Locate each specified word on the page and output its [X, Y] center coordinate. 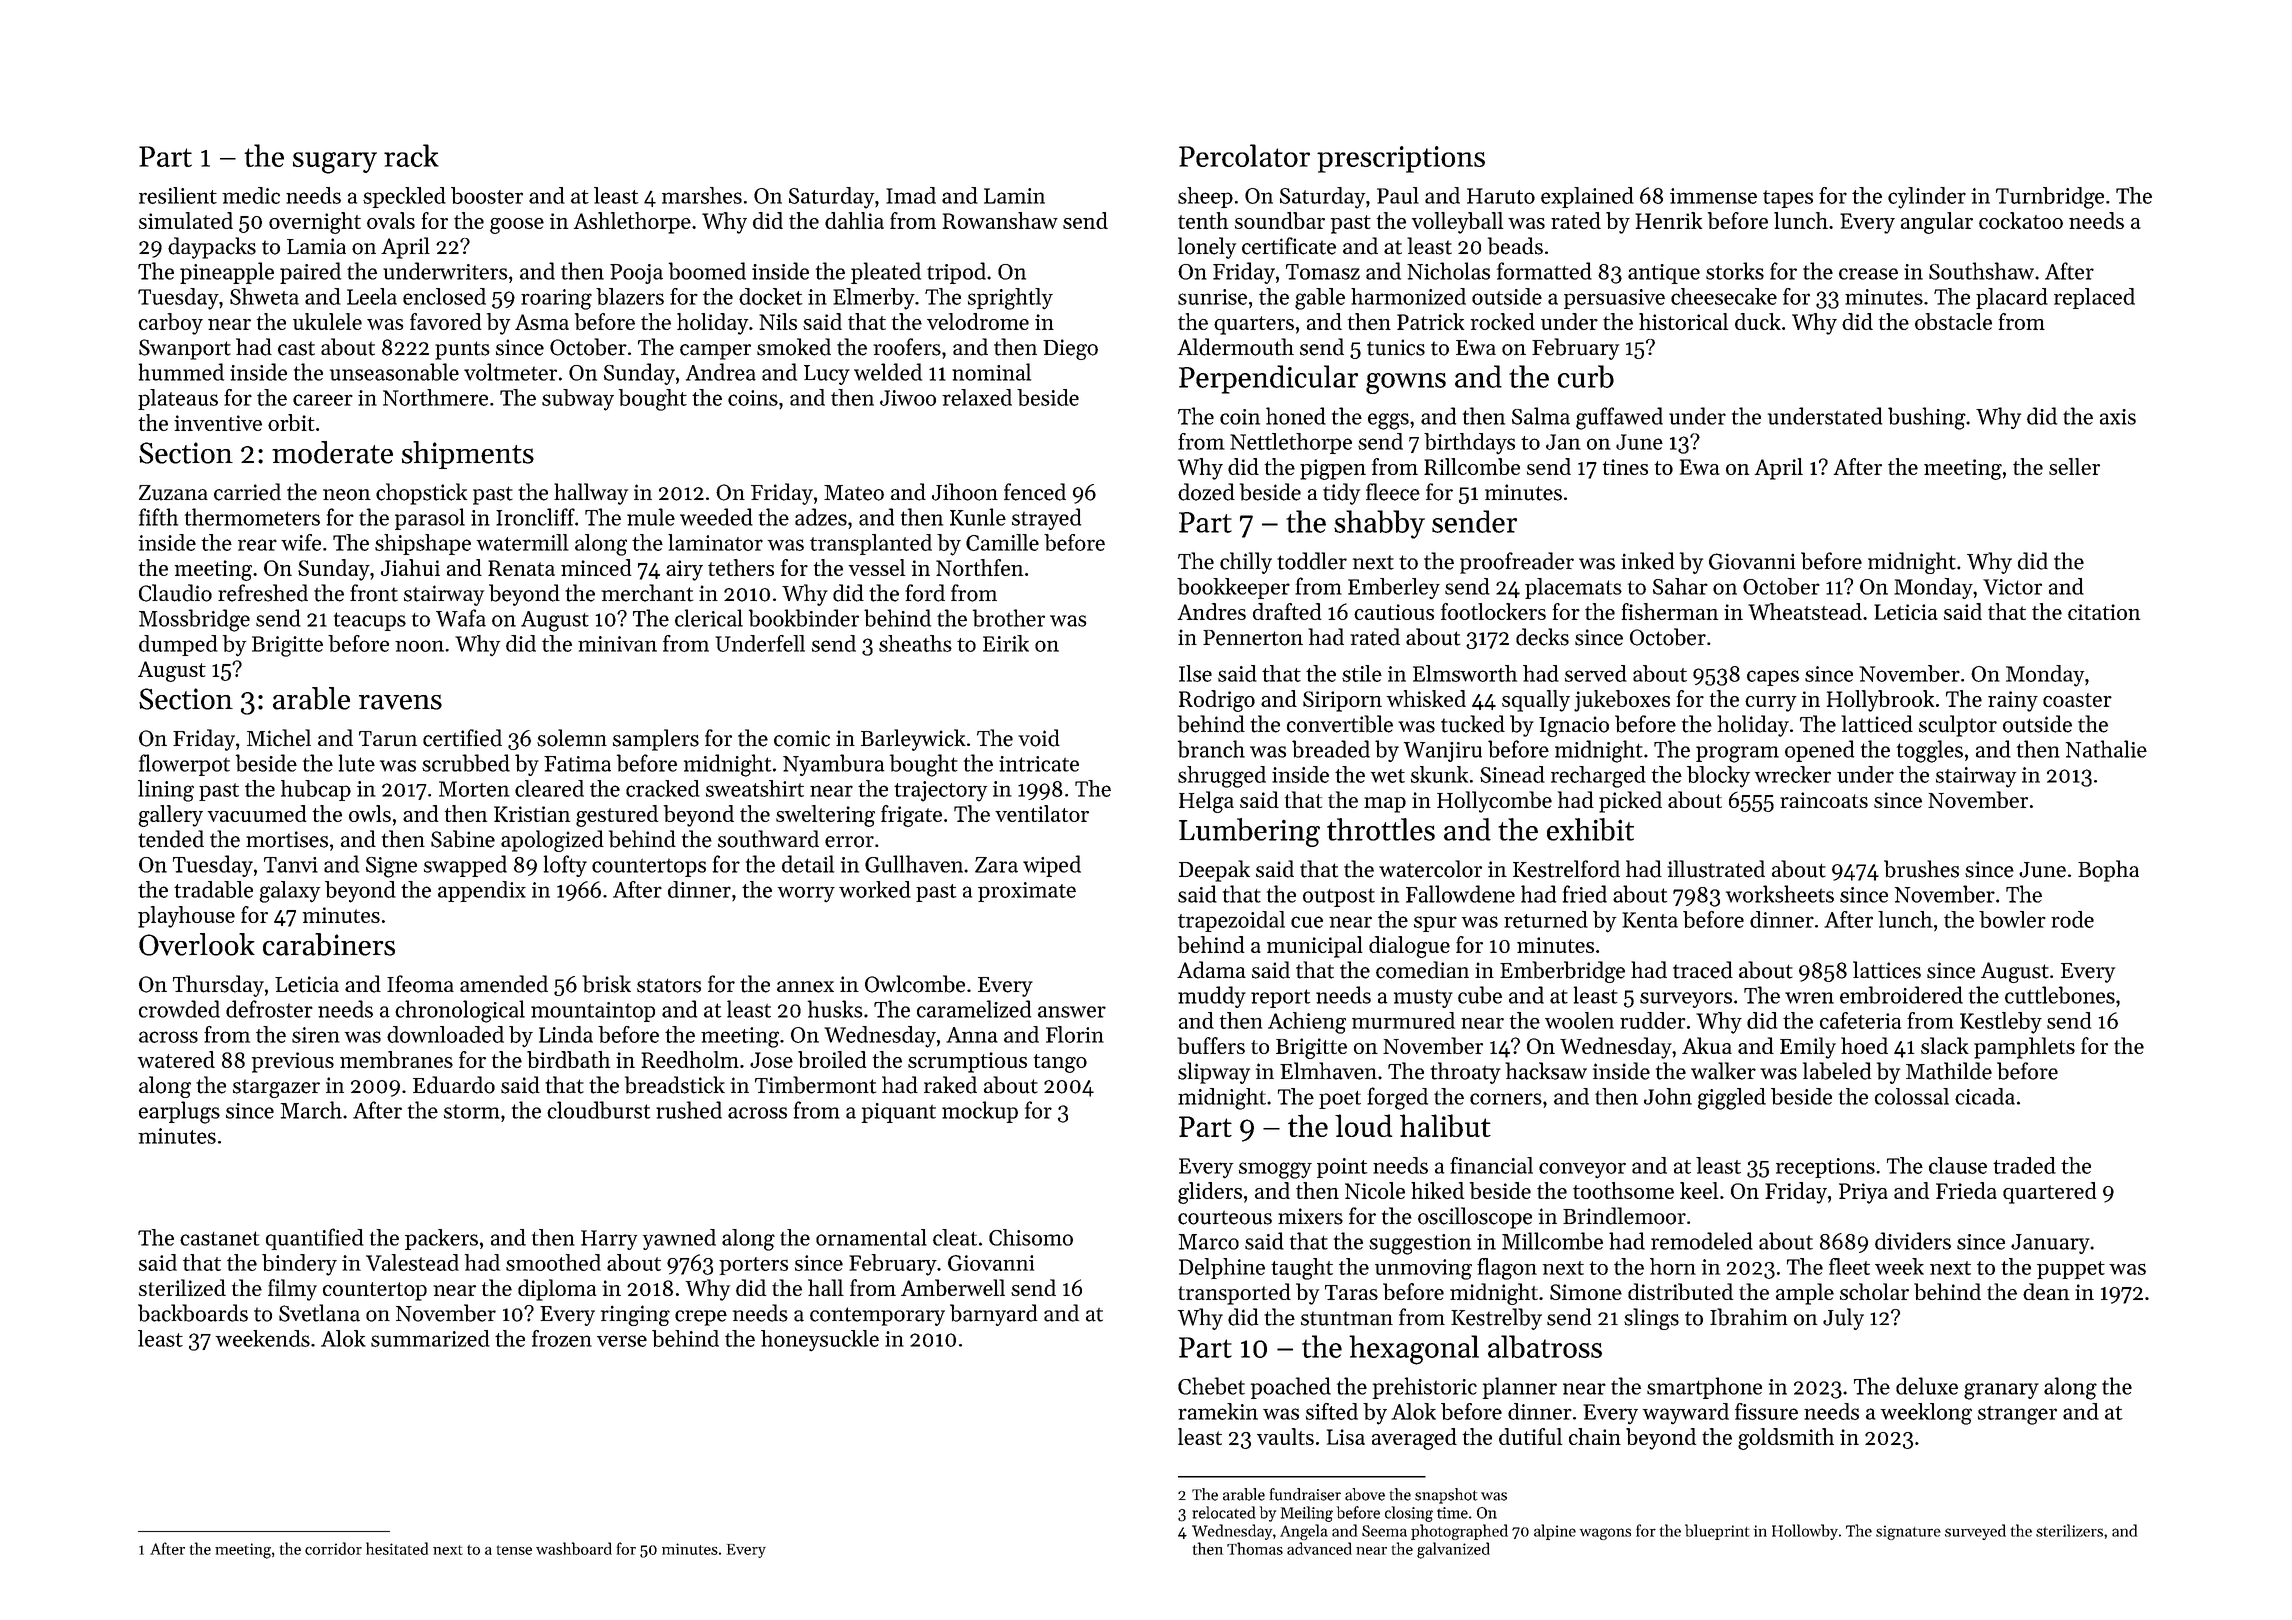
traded [2024, 1165]
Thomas [1255, 1548]
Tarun [388, 739]
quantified [315, 1239]
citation [2104, 612]
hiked [1437, 1190]
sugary [335, 163]
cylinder [1927, 198]
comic [802, 738]
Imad [911, 195]
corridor [333, 1548]
